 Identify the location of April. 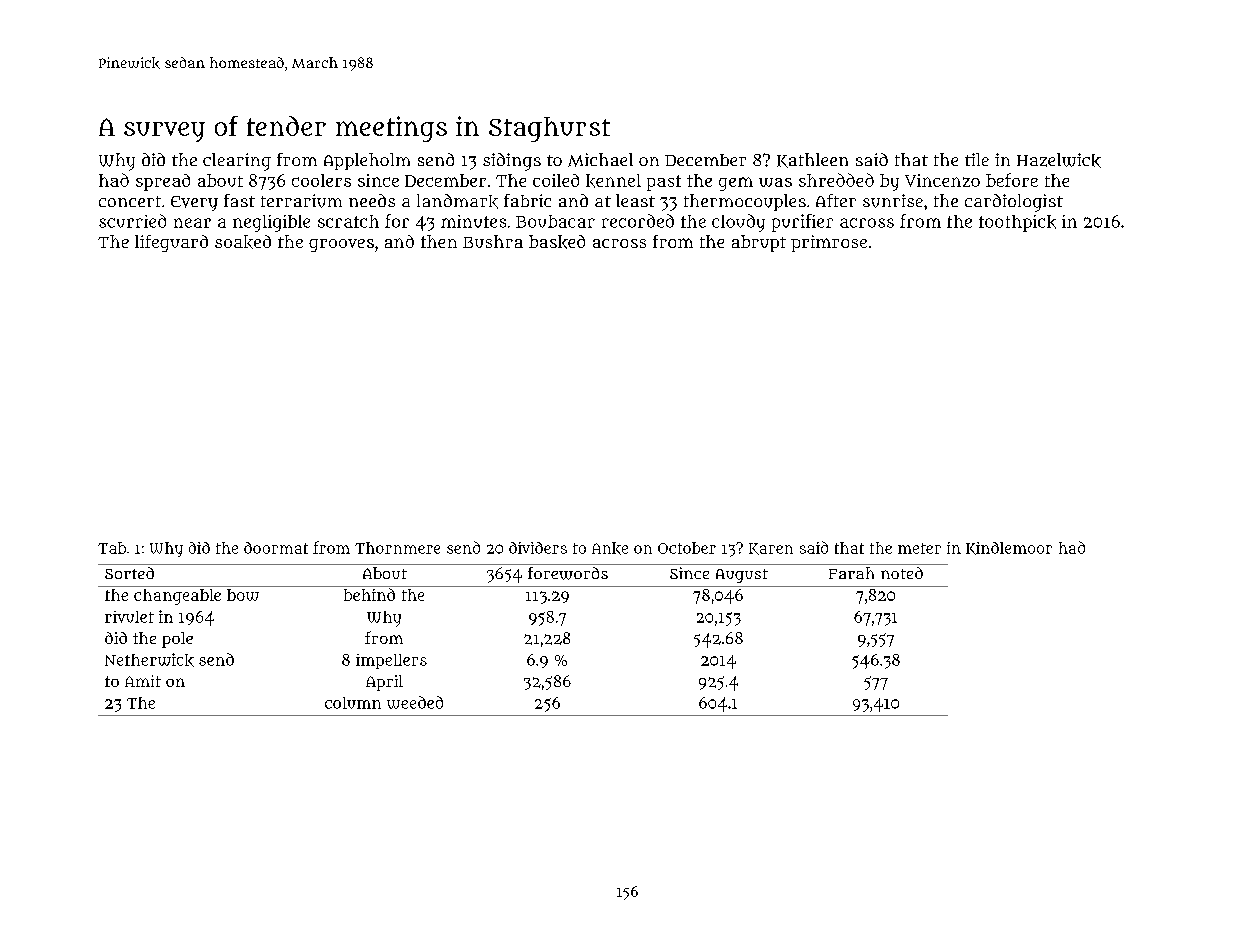
(384, 683).
